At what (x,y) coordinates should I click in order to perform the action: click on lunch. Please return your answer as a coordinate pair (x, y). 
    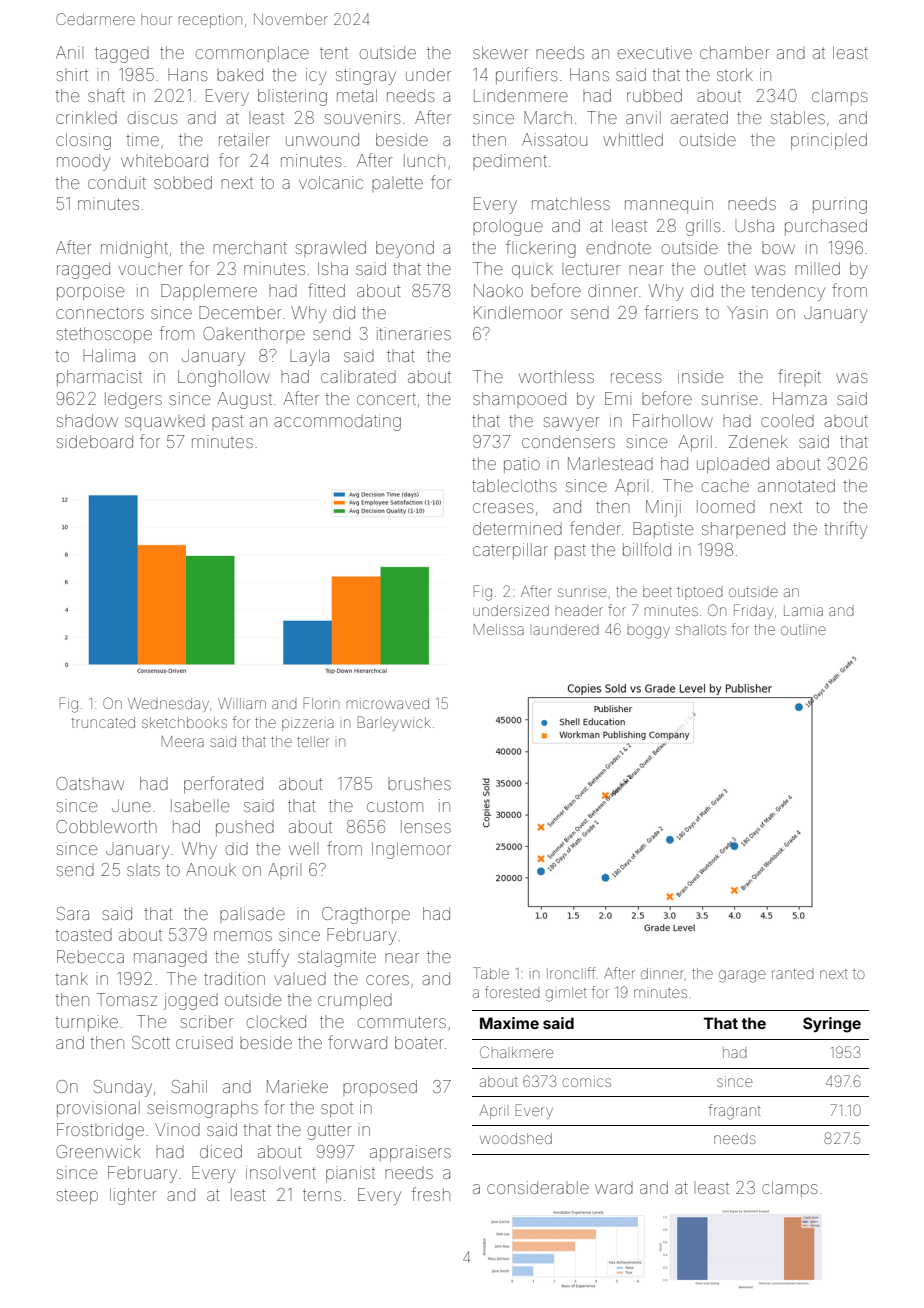
    Looking at the image, I should click on (424, 160).
